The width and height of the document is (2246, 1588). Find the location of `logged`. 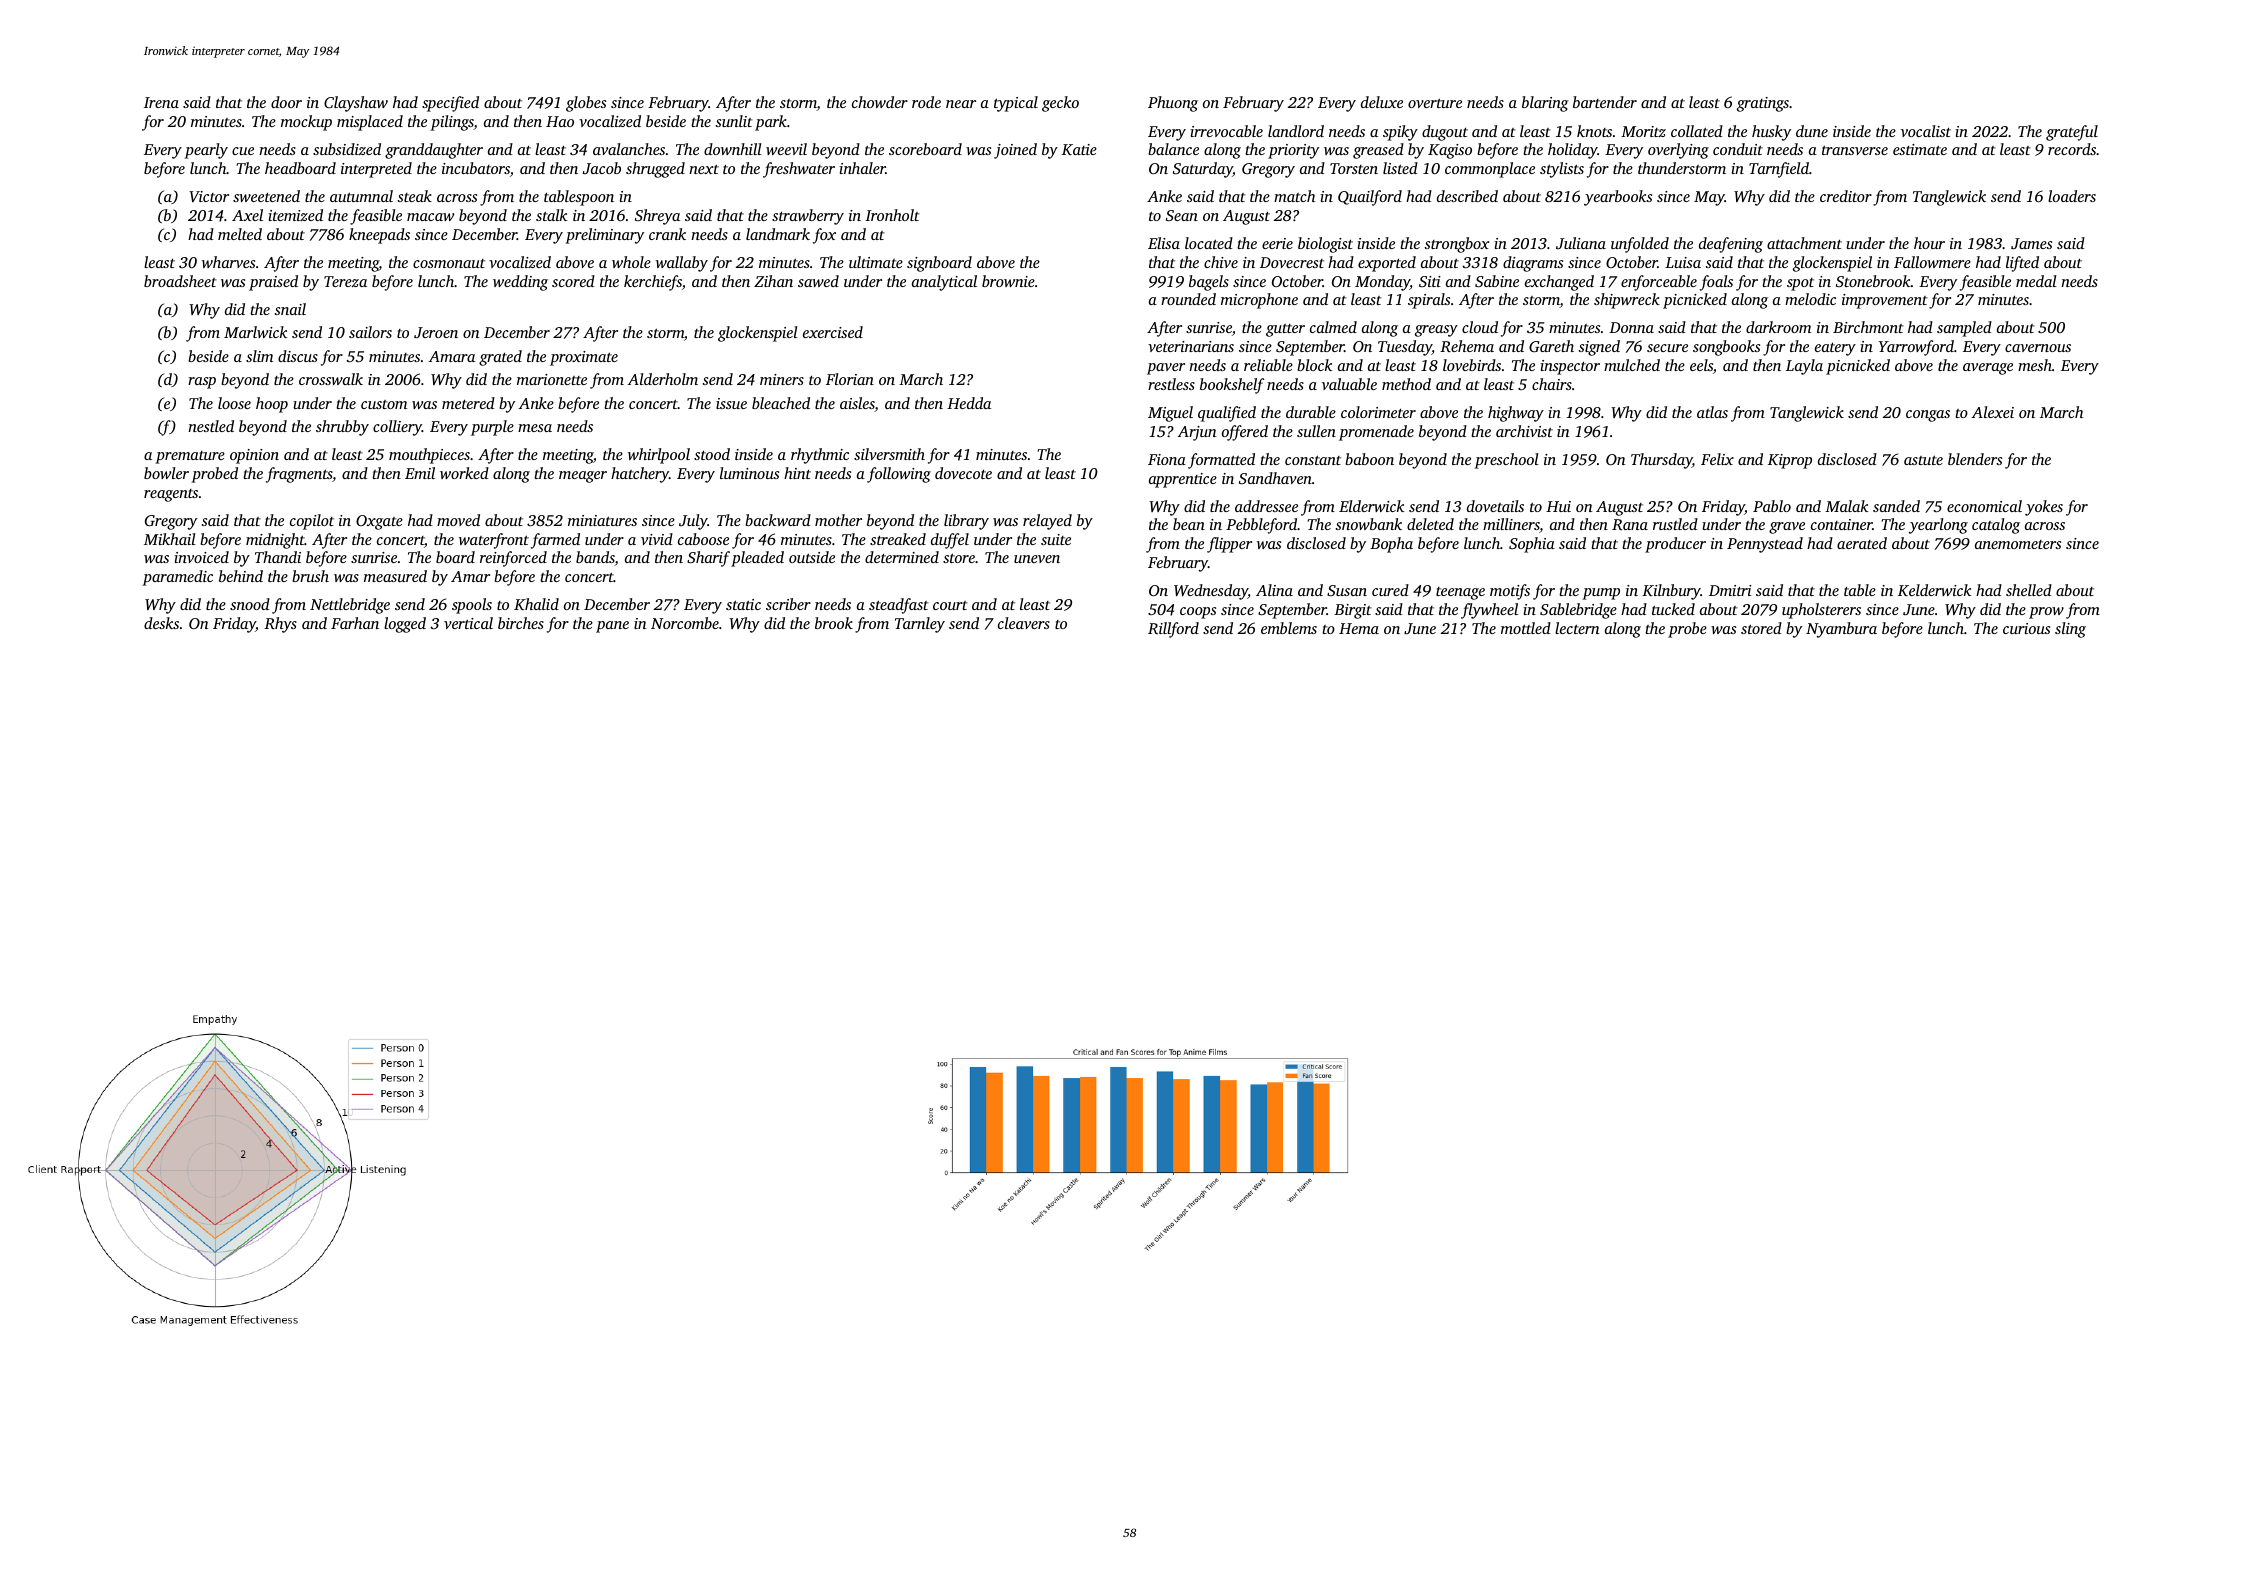

logged is located at coordinates (405, 625).
